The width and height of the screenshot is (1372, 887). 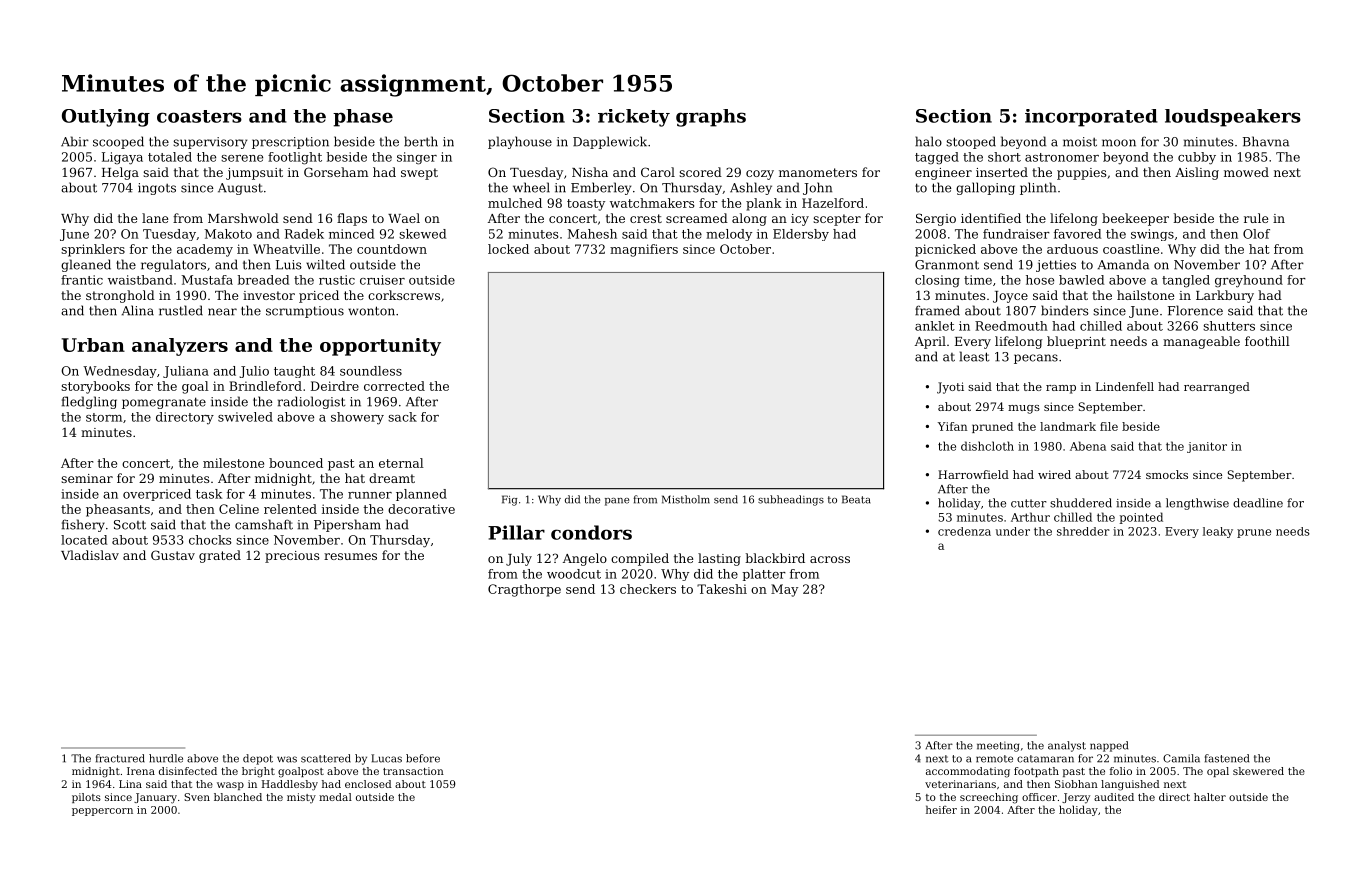 What do you see at coordinates (941, 809) in the screenshot?
I see `heifer` at bounding box center [941, 809].
